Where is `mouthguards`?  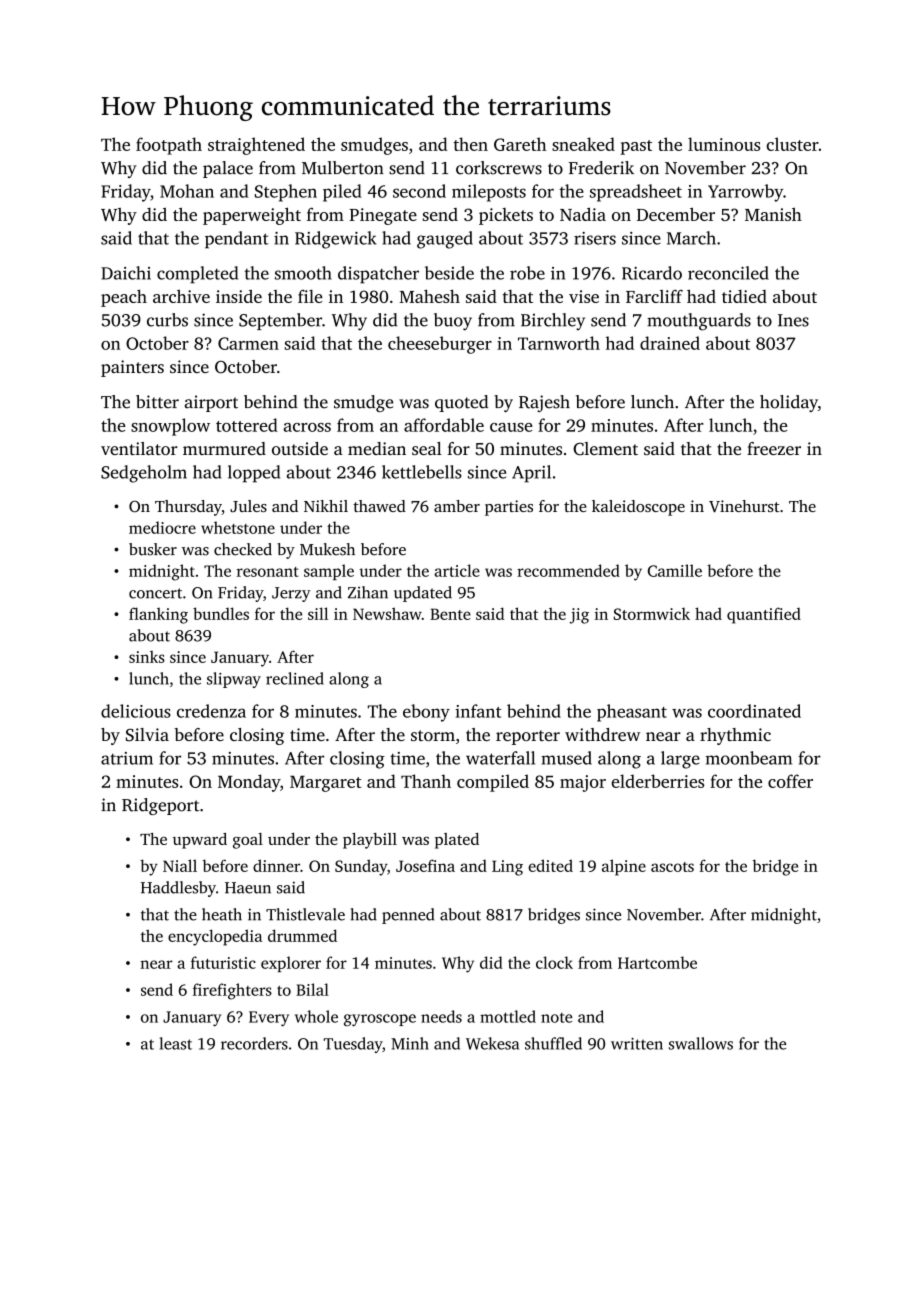 mouthguards is located at coordinates (699, 322).
